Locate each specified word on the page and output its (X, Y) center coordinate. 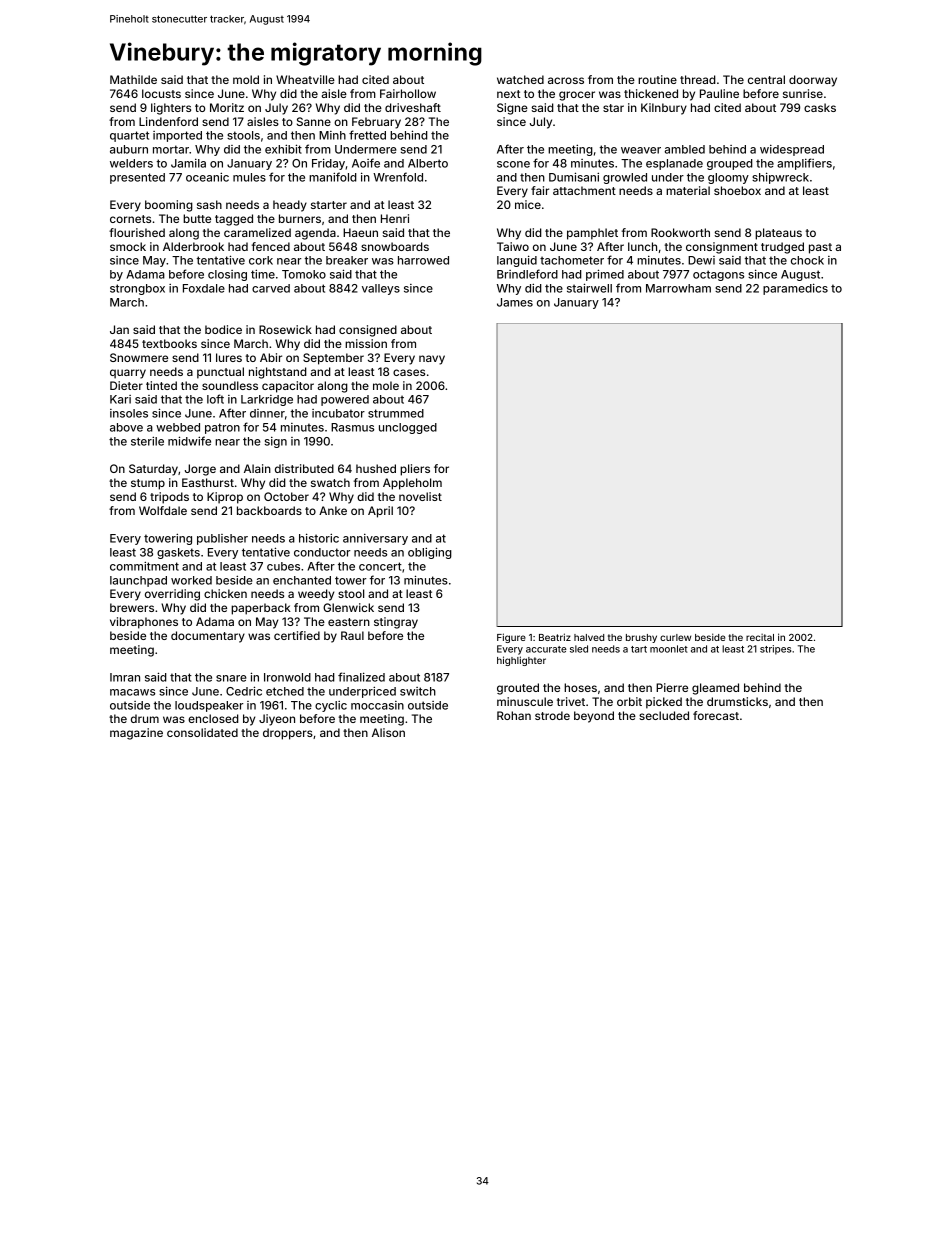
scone (513, 164)
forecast (716, 715)
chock (807, 260)
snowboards (395, 246)
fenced (270, 246)
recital (760, 637)
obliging (430, 553)
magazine (136, 734)
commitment (144, 566)
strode (552, 715)
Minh (332, 135)
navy (432, 360)
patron (222, 428)
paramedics (795, 289)
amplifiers (804, 164)
